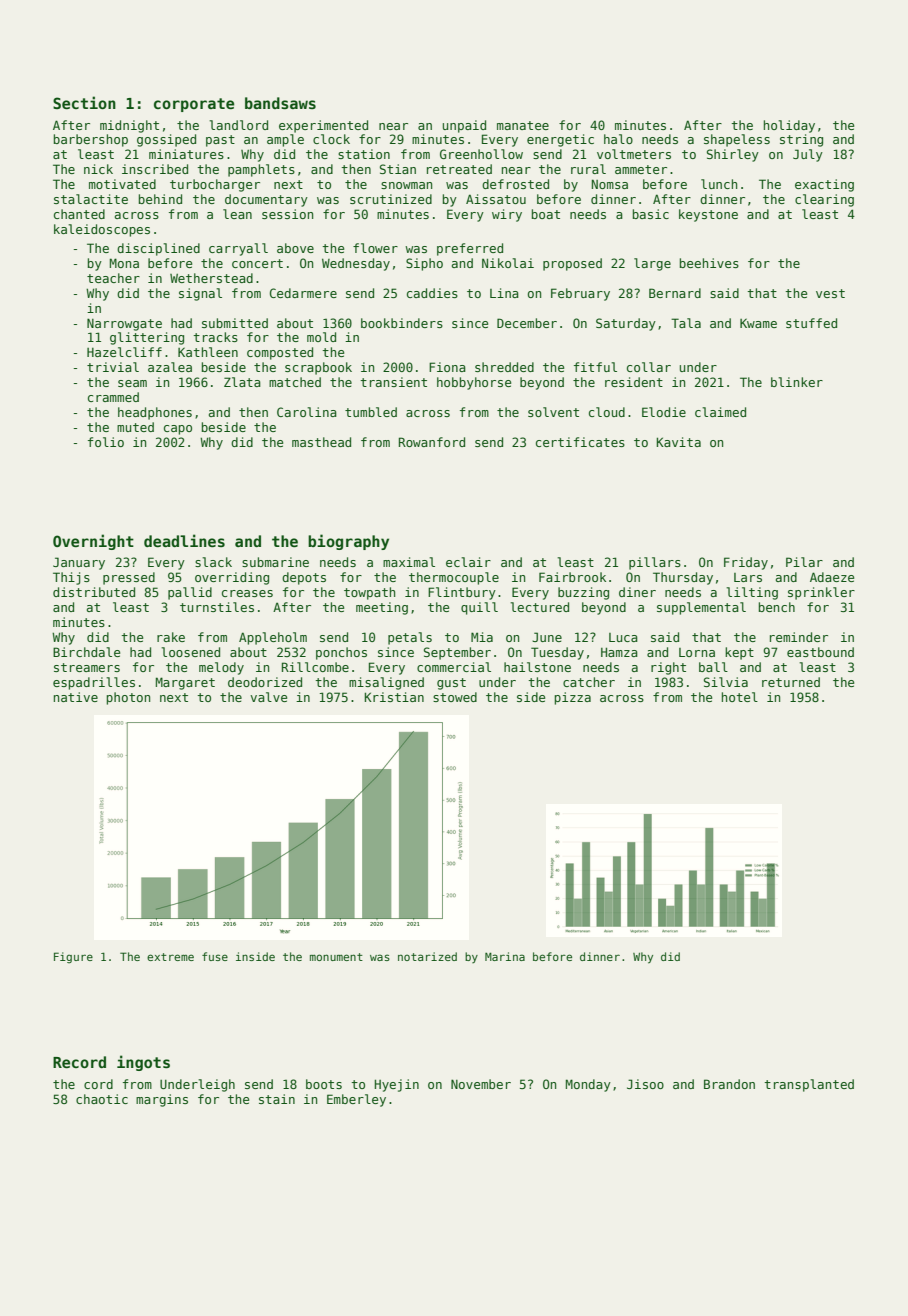 The width and height of the screenshot is (908, 1316). I want to click on experimented, so click(323, 126).
